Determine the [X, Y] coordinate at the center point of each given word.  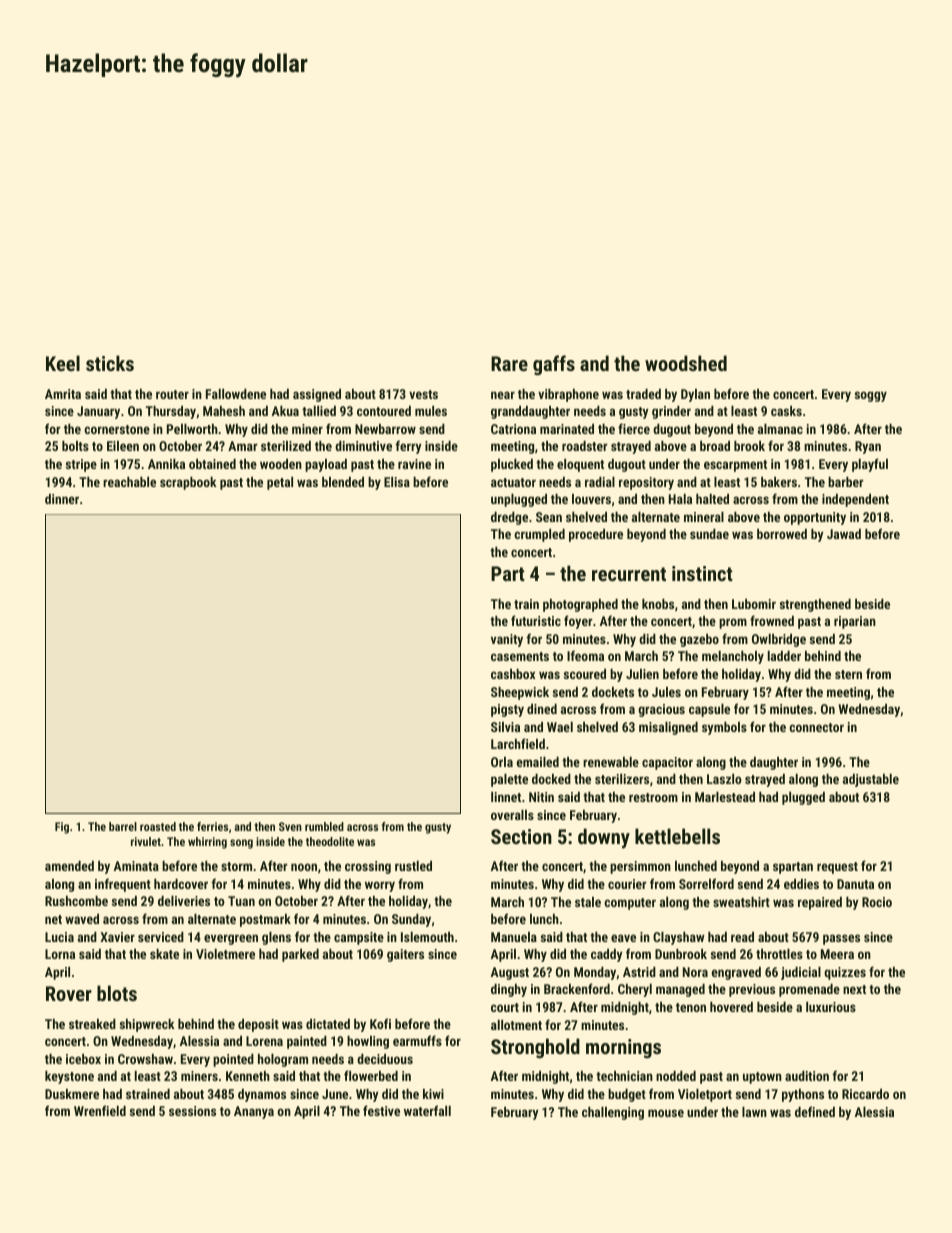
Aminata [136, 866]
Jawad [844, 534]
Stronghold [535, 1048]
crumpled [539, 535]
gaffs [554, 365]
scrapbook [188, 483]
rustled [413, 866]
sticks [110, 363]
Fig [62, 828]
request [837, 868]
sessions [192, 1111]
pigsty [507, 710]
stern [848, 674]
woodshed [686, 363]
